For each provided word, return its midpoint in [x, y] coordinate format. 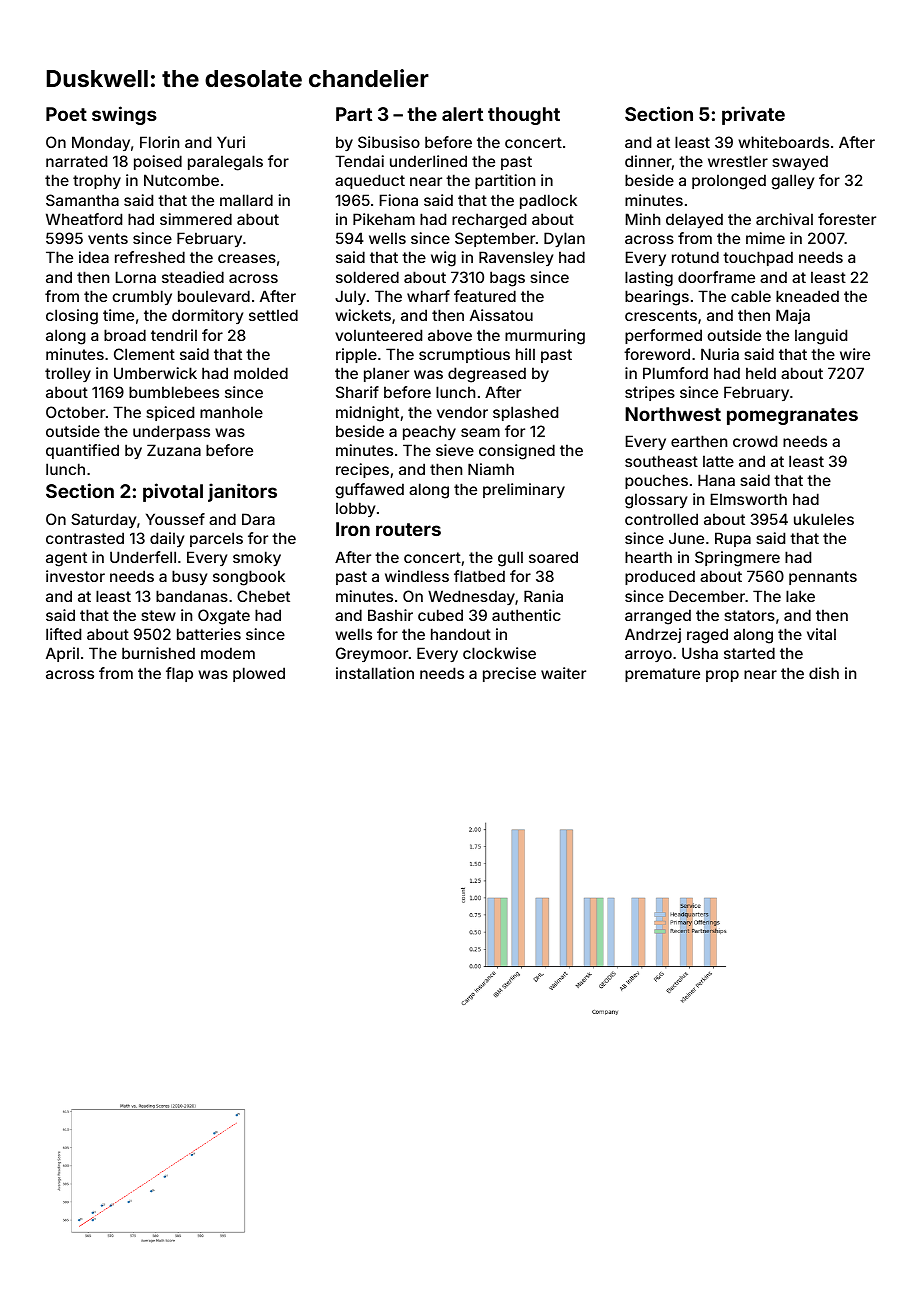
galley [792, 182]
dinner [648, 161]
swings [124, 115]
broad [125, 335]
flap [179, 674]
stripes [650, 393]
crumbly [142, 297]
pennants [823, 578]
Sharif [357, 392]
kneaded [807, 296]
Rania [543, 596]
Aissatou [501, 315]
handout [461, 634]
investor [75, 576]
